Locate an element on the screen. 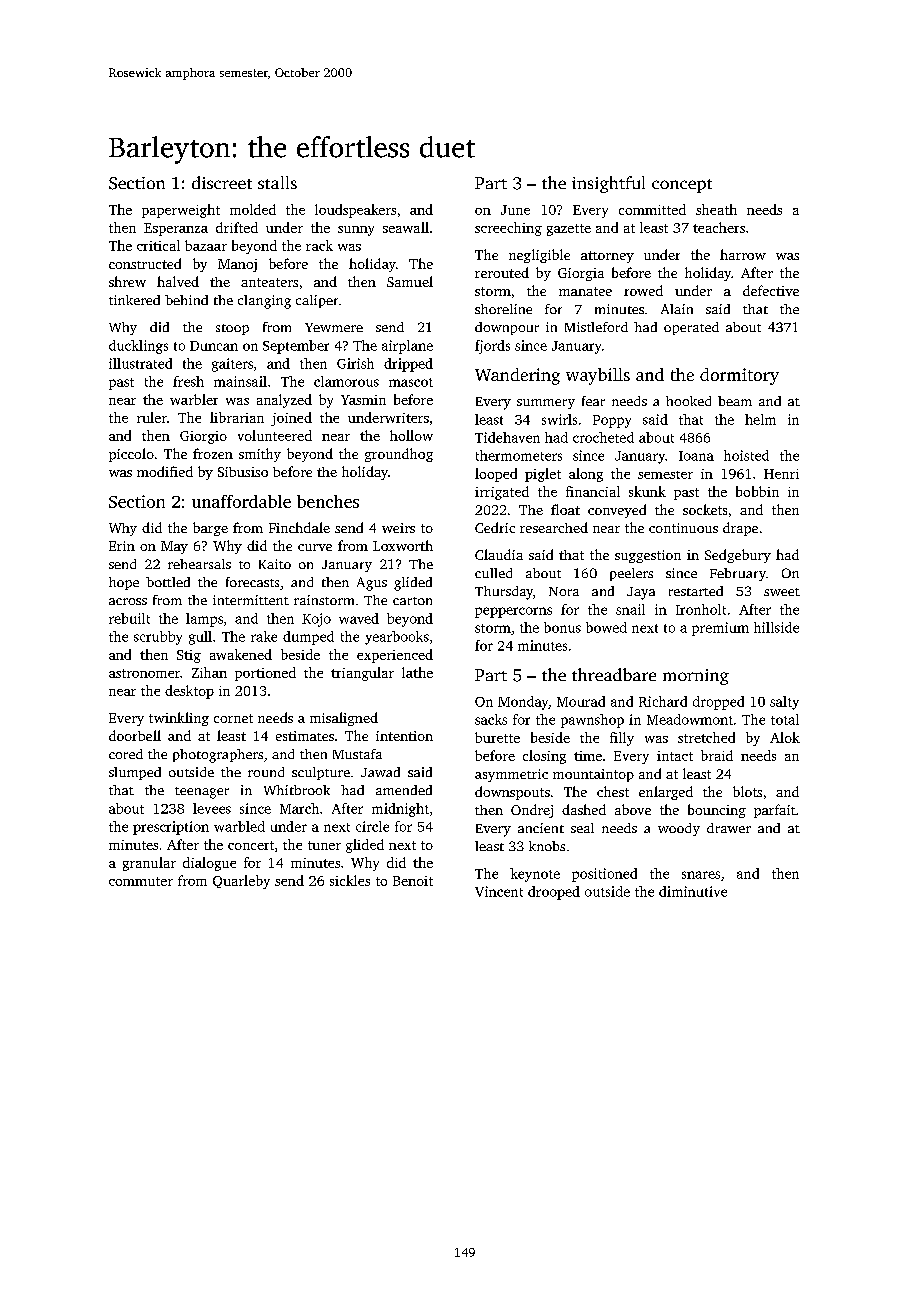 The height and width of the screenshot is (1316, 908). prescription is located at coordinates (171, 828).
